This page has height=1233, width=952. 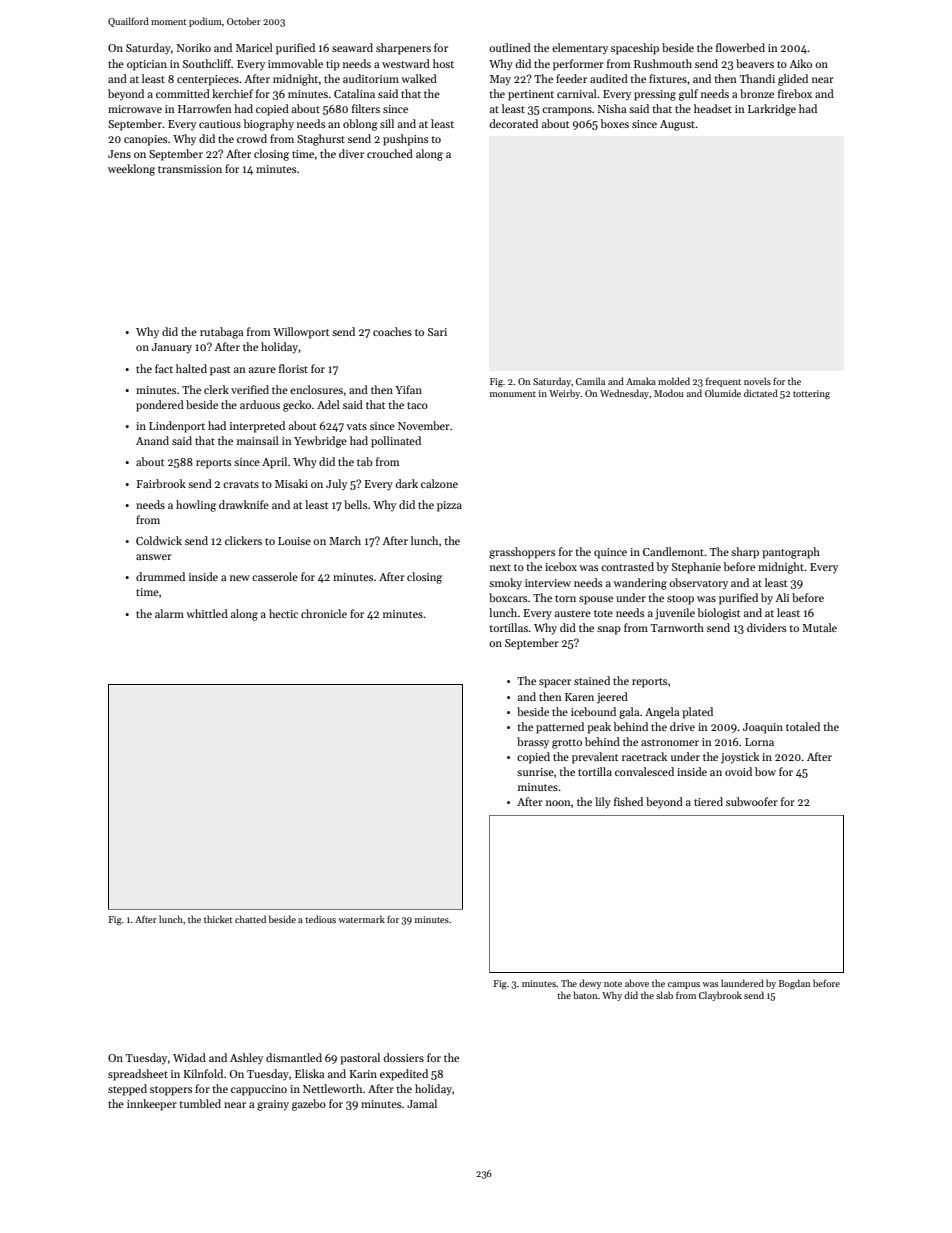 I want to click on microwave, so click(x=135, y=109).
